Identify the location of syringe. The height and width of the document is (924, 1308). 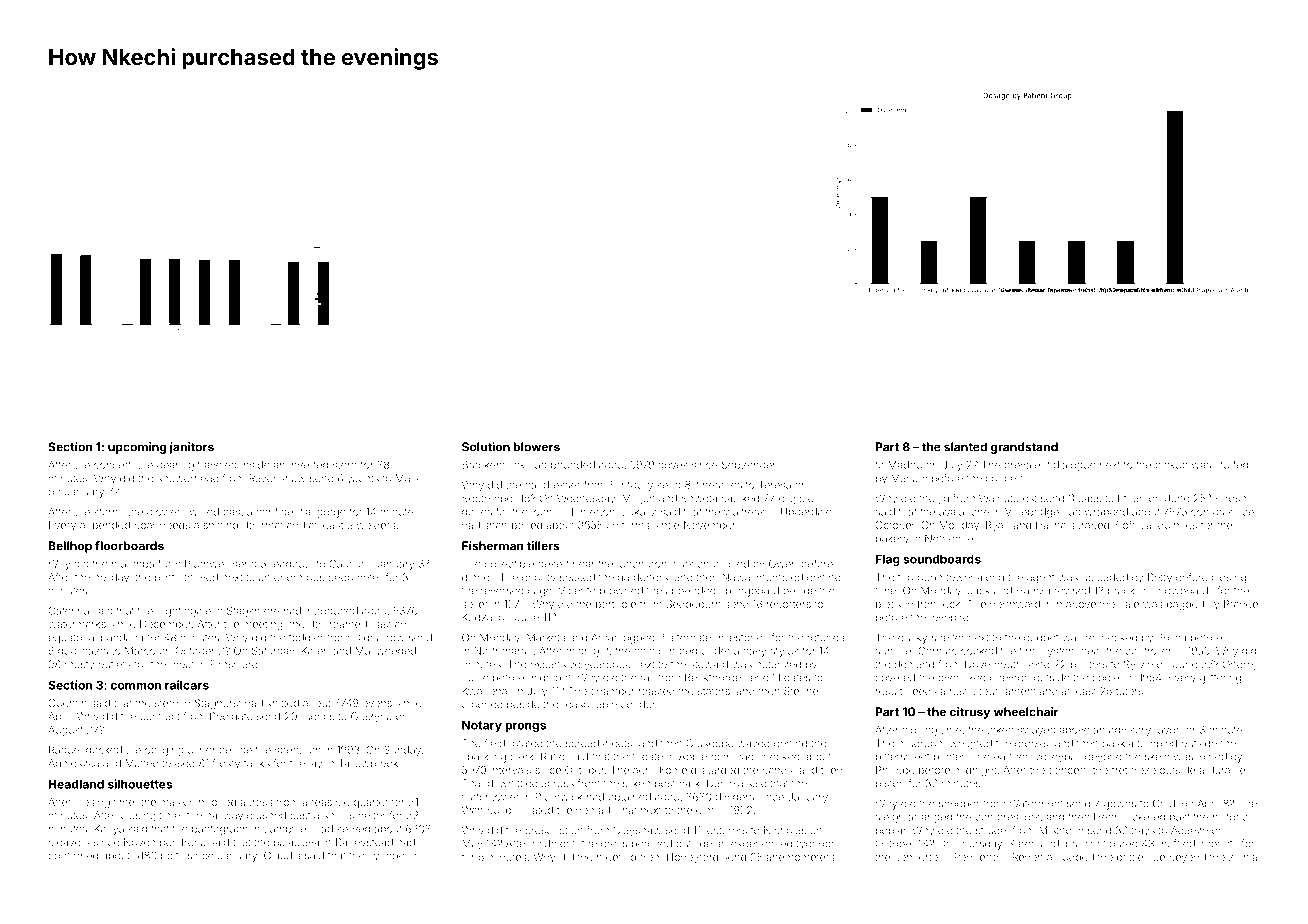
(386, 856).
